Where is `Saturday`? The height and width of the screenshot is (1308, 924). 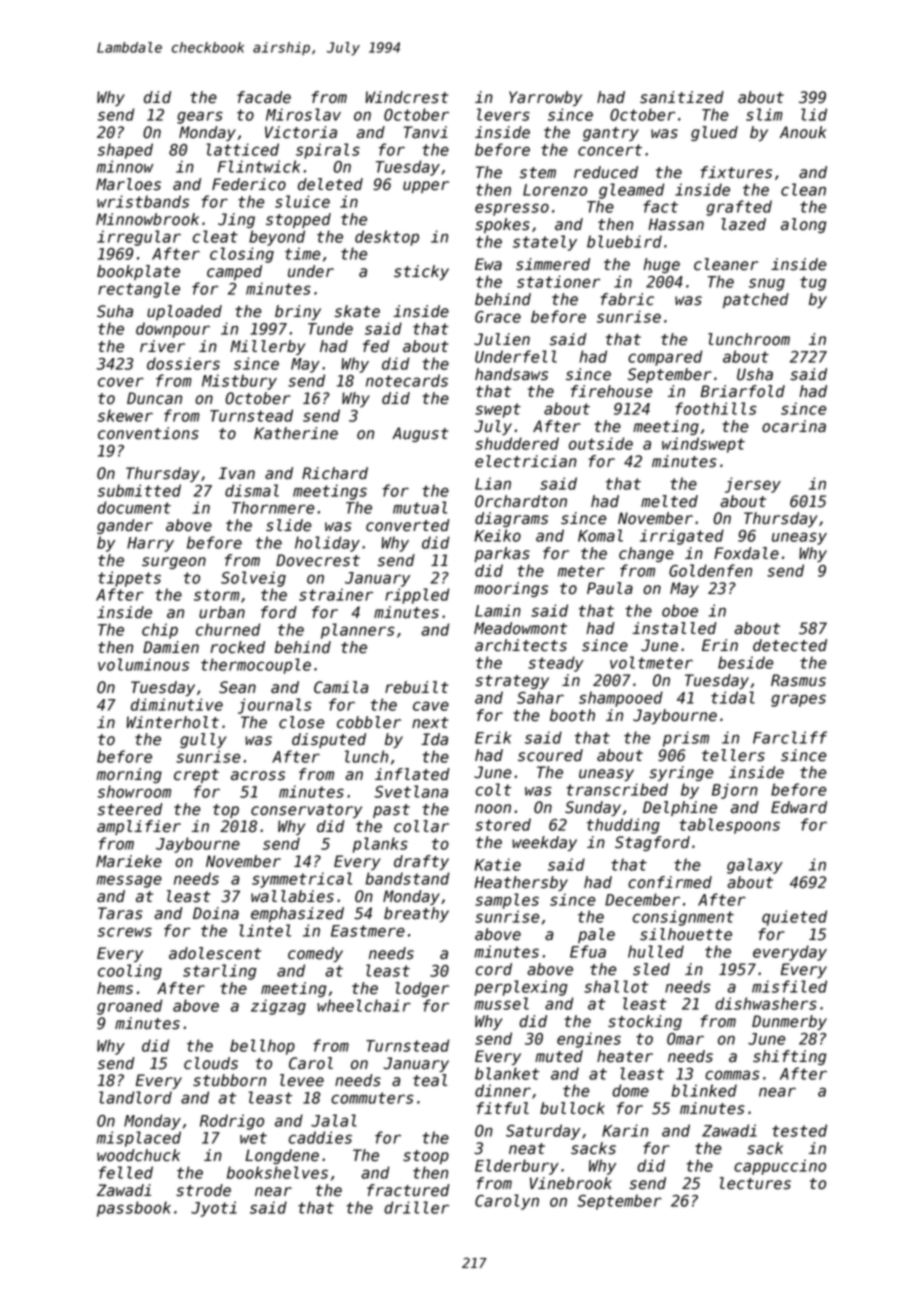
Saturday is located at coordinates (543, 1132).
